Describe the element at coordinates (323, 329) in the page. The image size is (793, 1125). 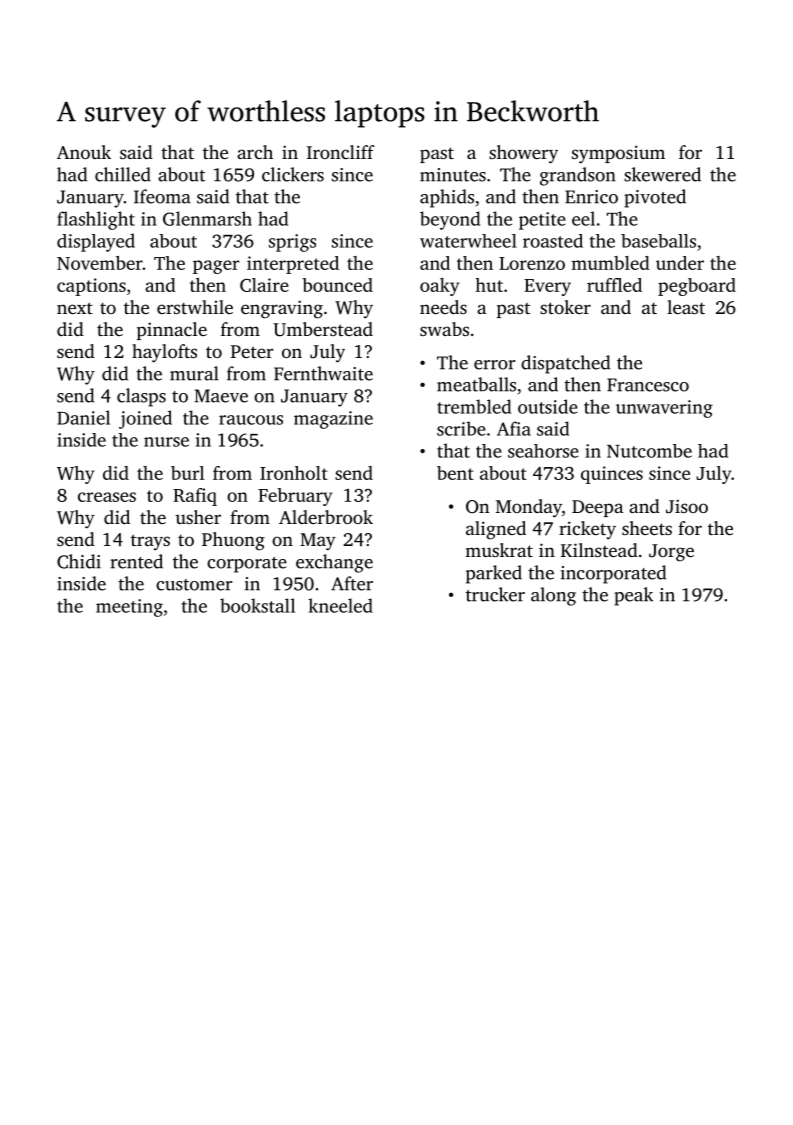
I see `Umberstead` at that location.
